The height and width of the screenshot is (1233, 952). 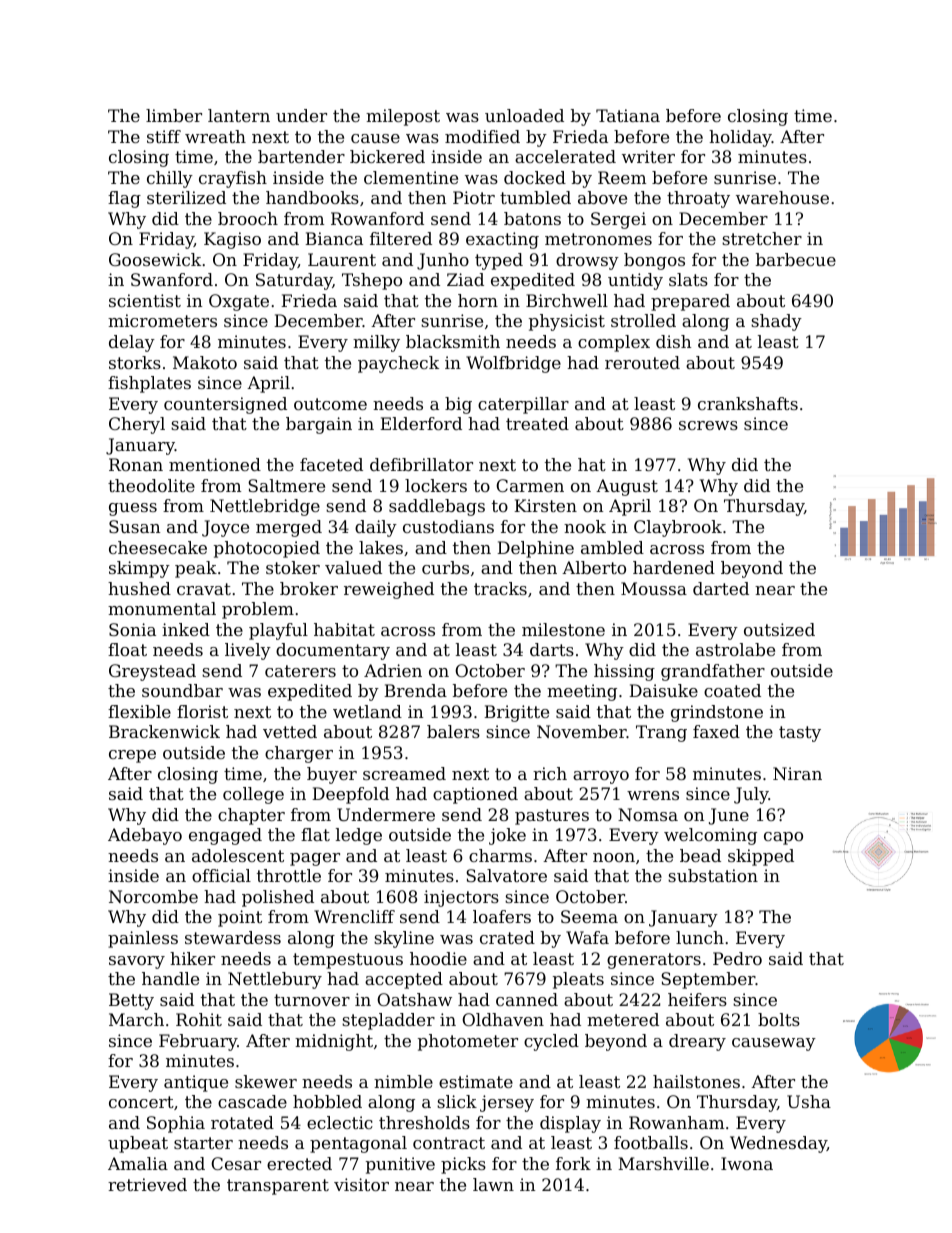 I want to click on lakes, so click(x=381, y=547).
